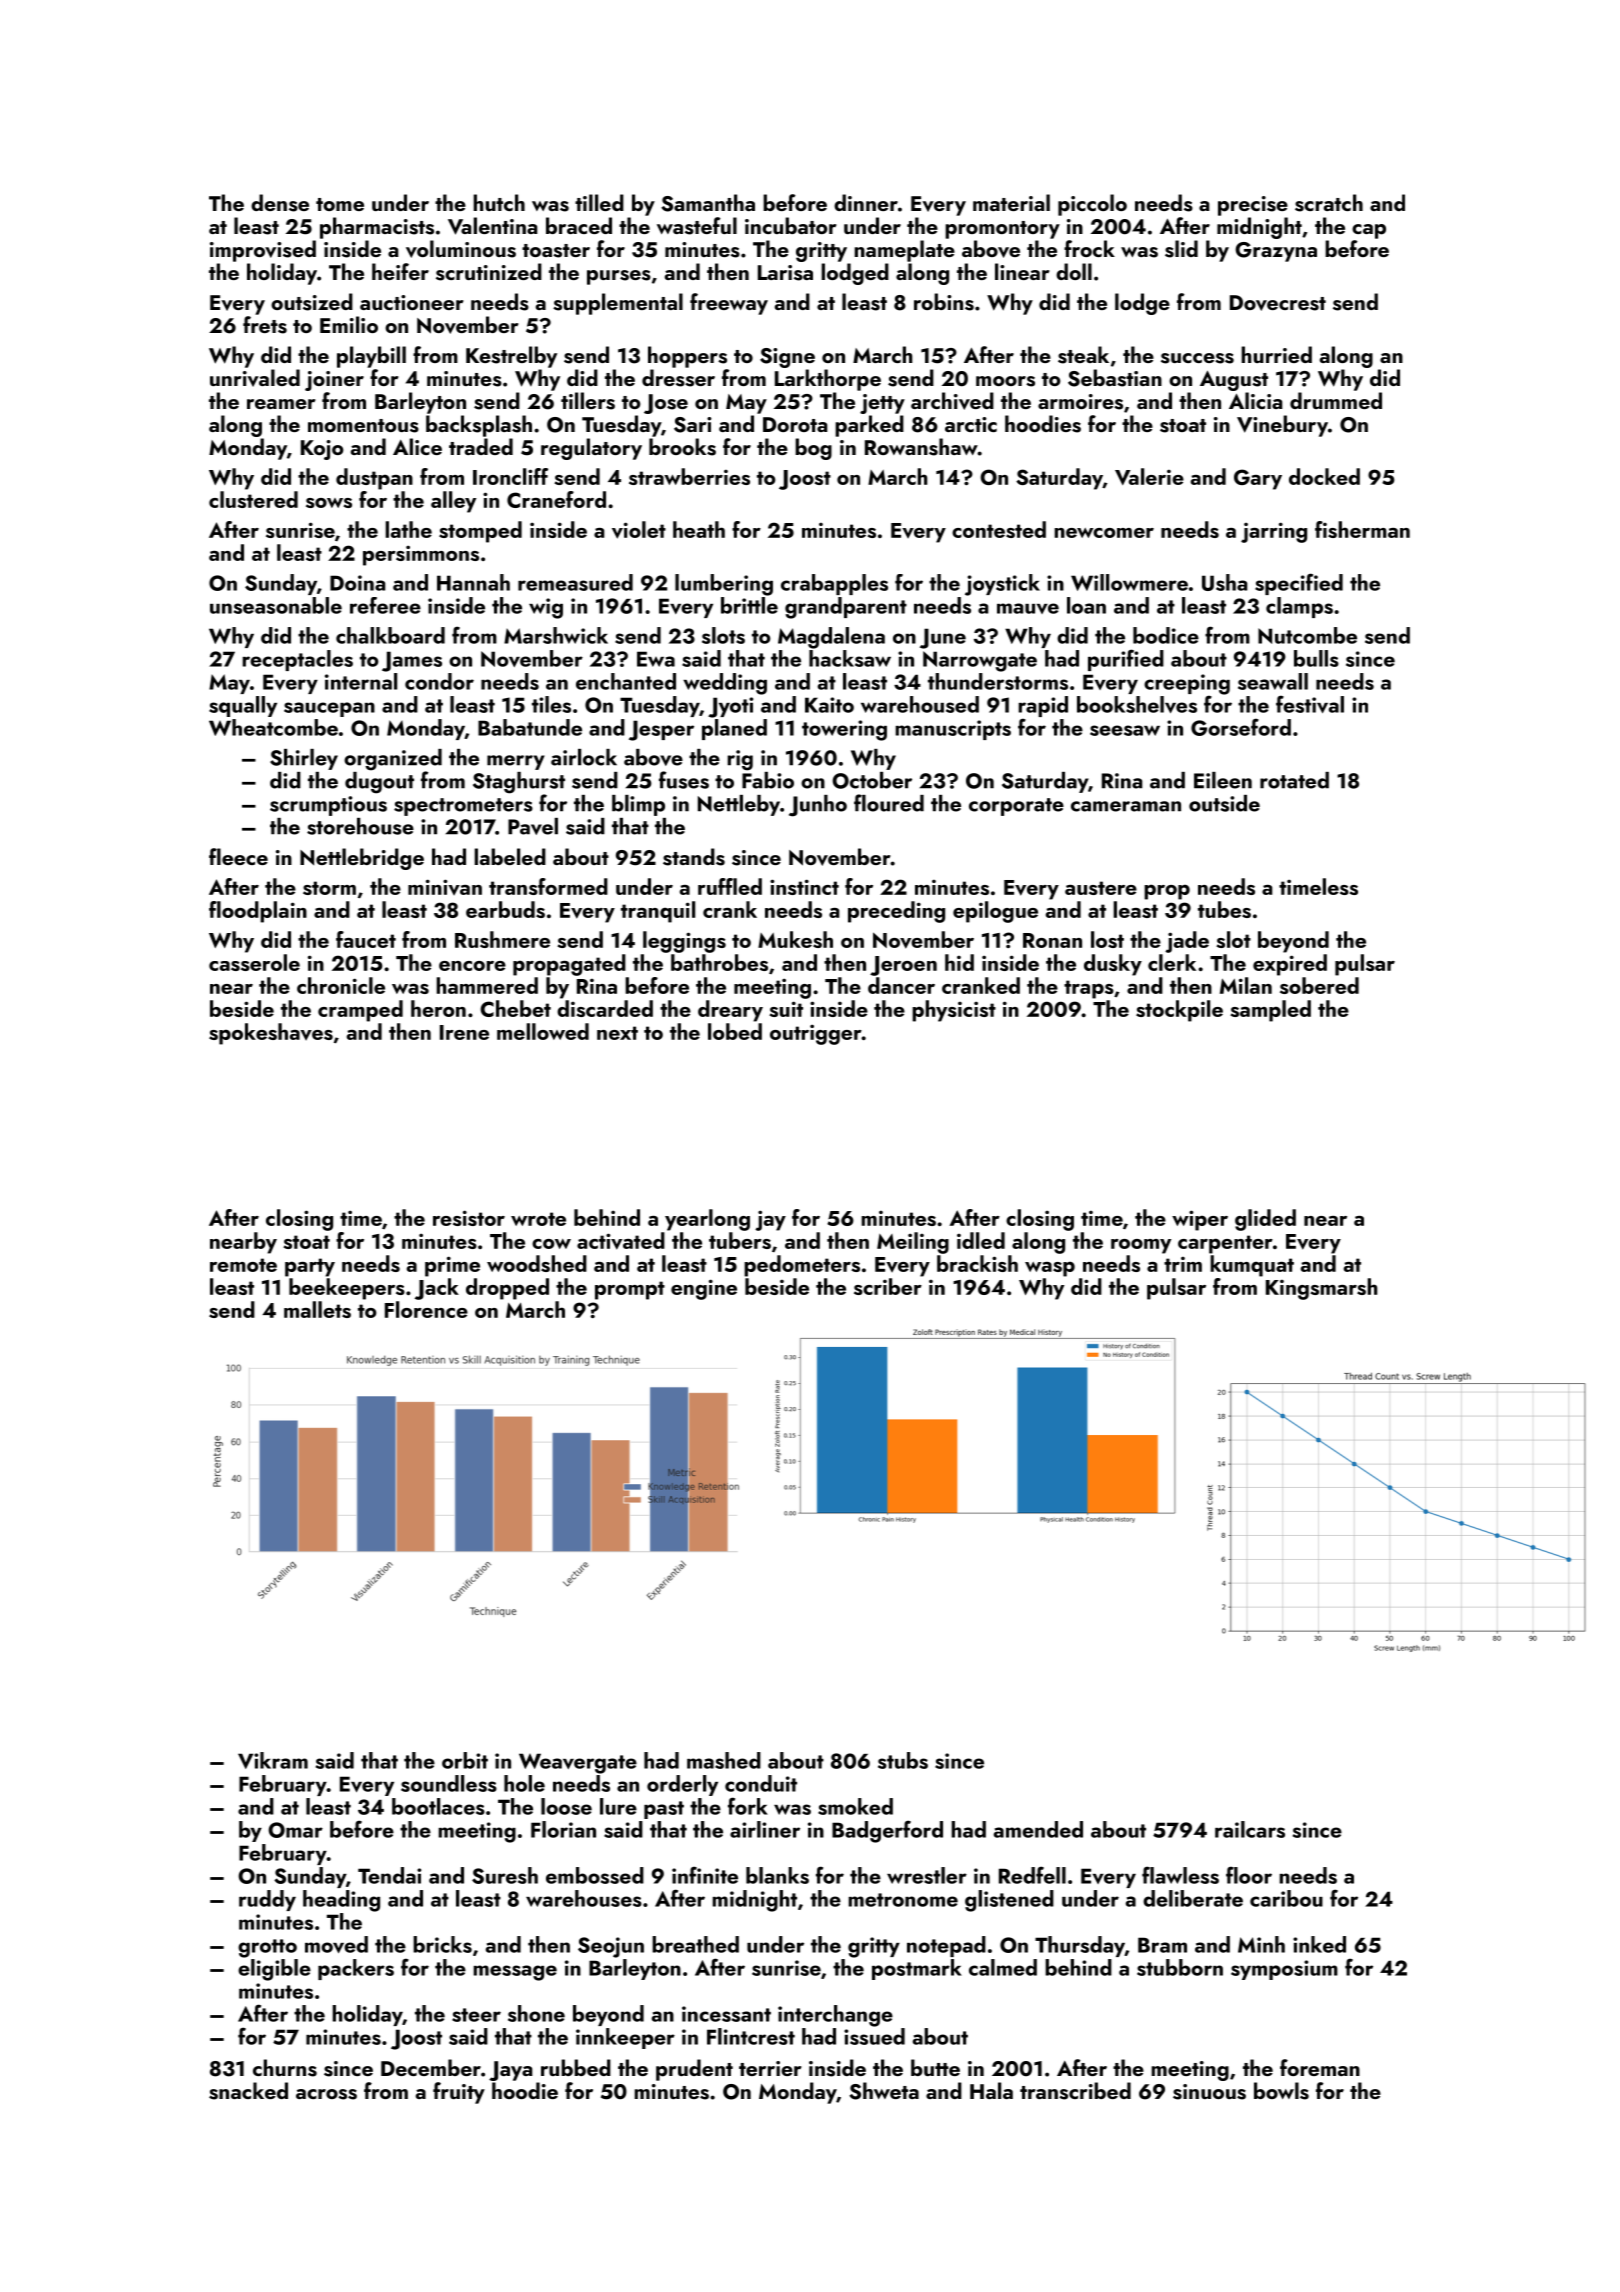 This screenshot has width=1620, height=2292. What do you see at coordinates (556, 251) in the screenshot?
I see `toaster` at bounding box center [556, 251].
